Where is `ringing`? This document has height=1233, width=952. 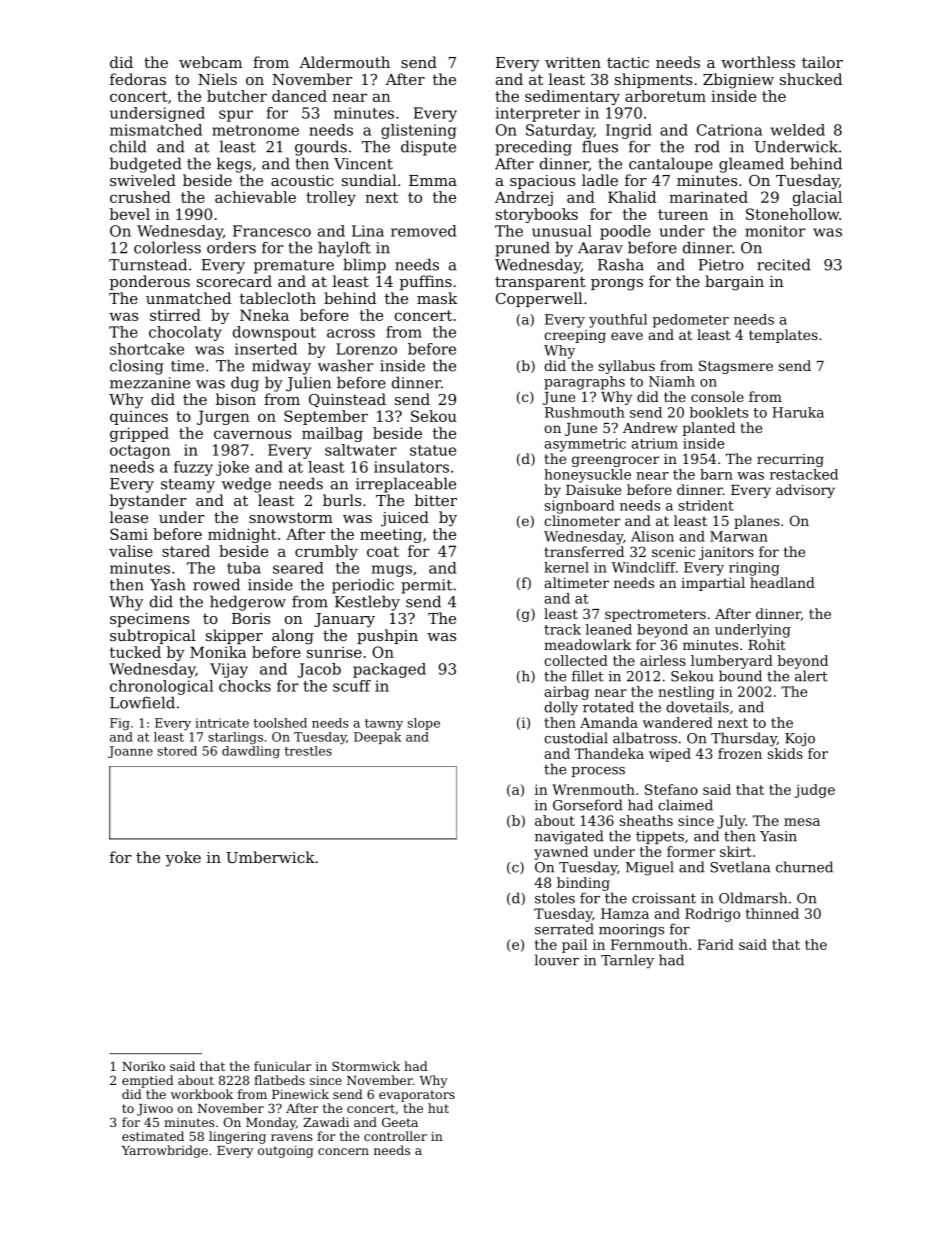
ringing is located at coordinates (754, 569).
